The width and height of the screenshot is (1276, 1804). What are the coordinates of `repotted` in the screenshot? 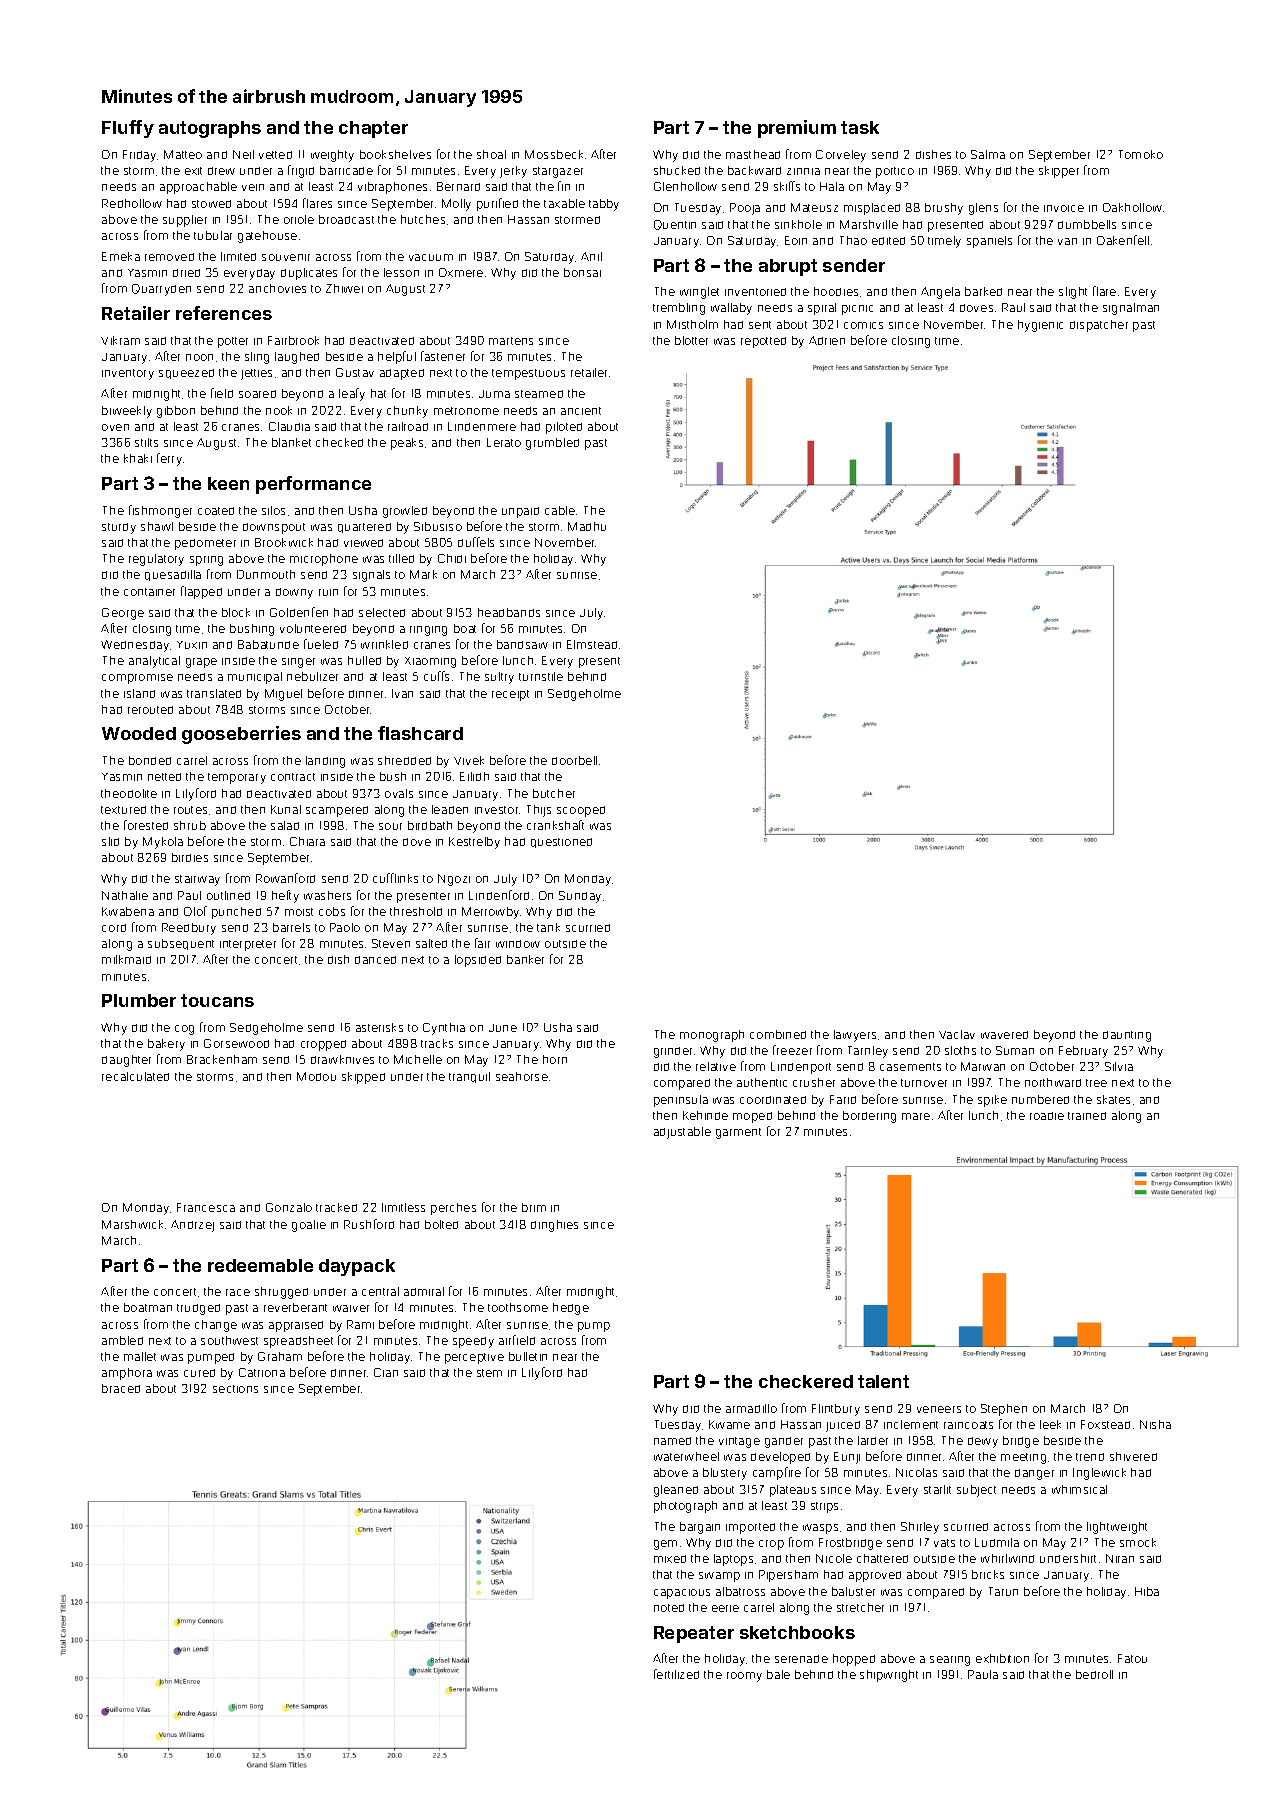 It's located at (763, 342).
